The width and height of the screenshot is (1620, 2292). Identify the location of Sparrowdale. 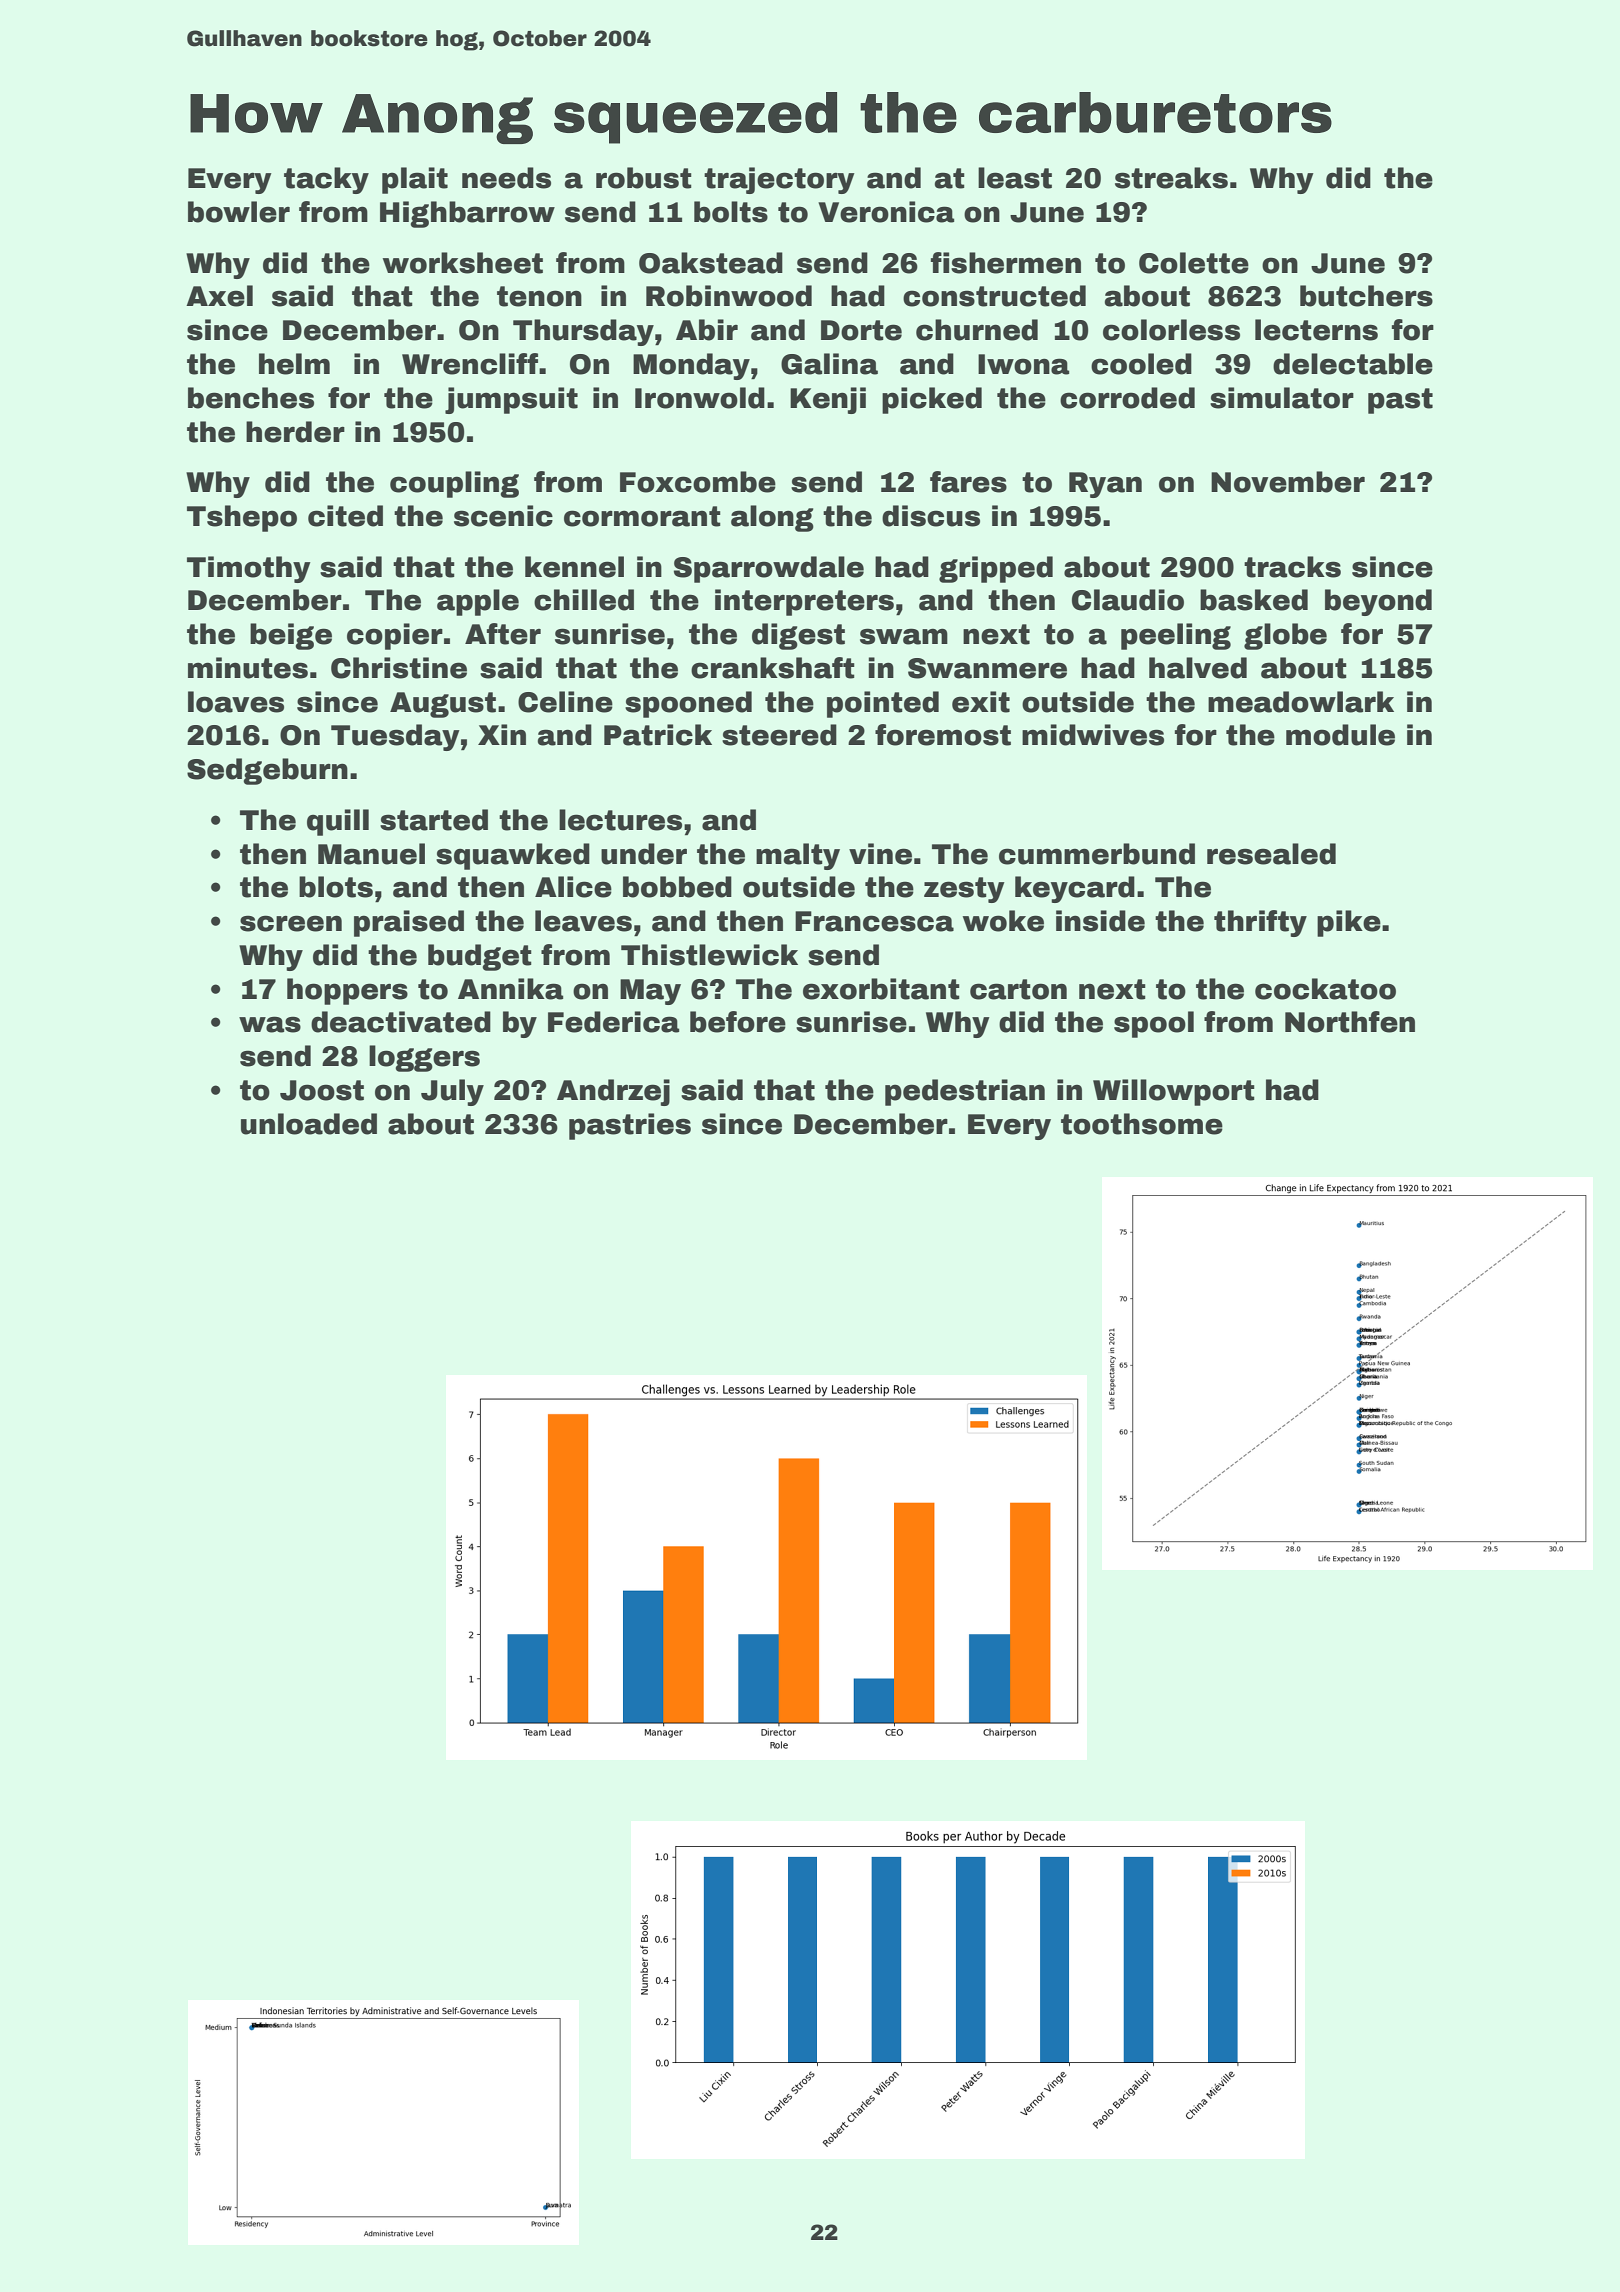
(769, 569).
